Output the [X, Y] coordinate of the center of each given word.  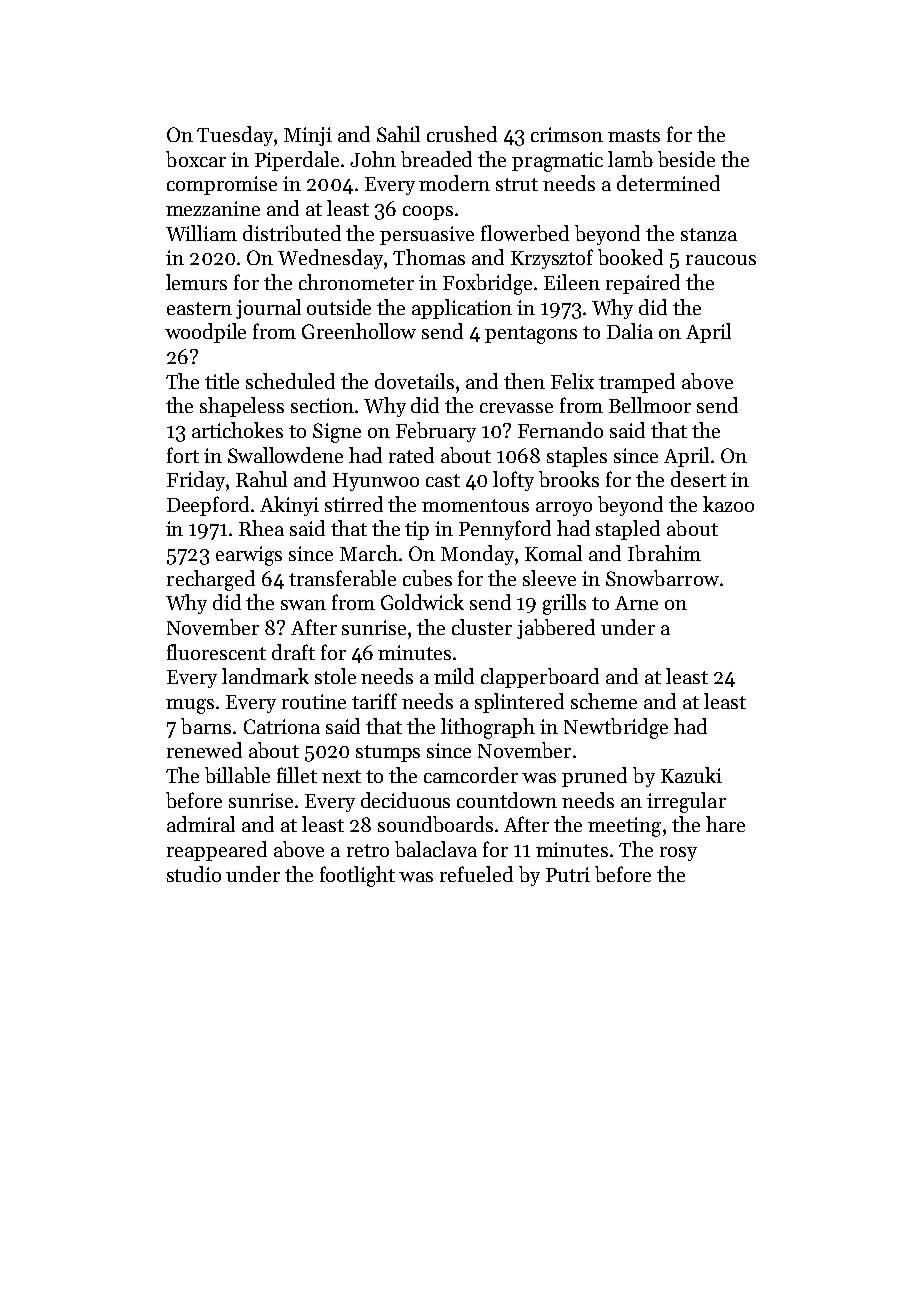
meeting [624, 827]
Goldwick [422, 602]
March [369, 553]
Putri [568, 874]
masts [634, 135]
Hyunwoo [376, 482]
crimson [567, 134]
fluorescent [216, 652]
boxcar [196, 159]
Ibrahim [664, 553]
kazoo [728, 504]
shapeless [242, 407]
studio [194, 874]
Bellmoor [650, 405]
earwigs [249, 556]
